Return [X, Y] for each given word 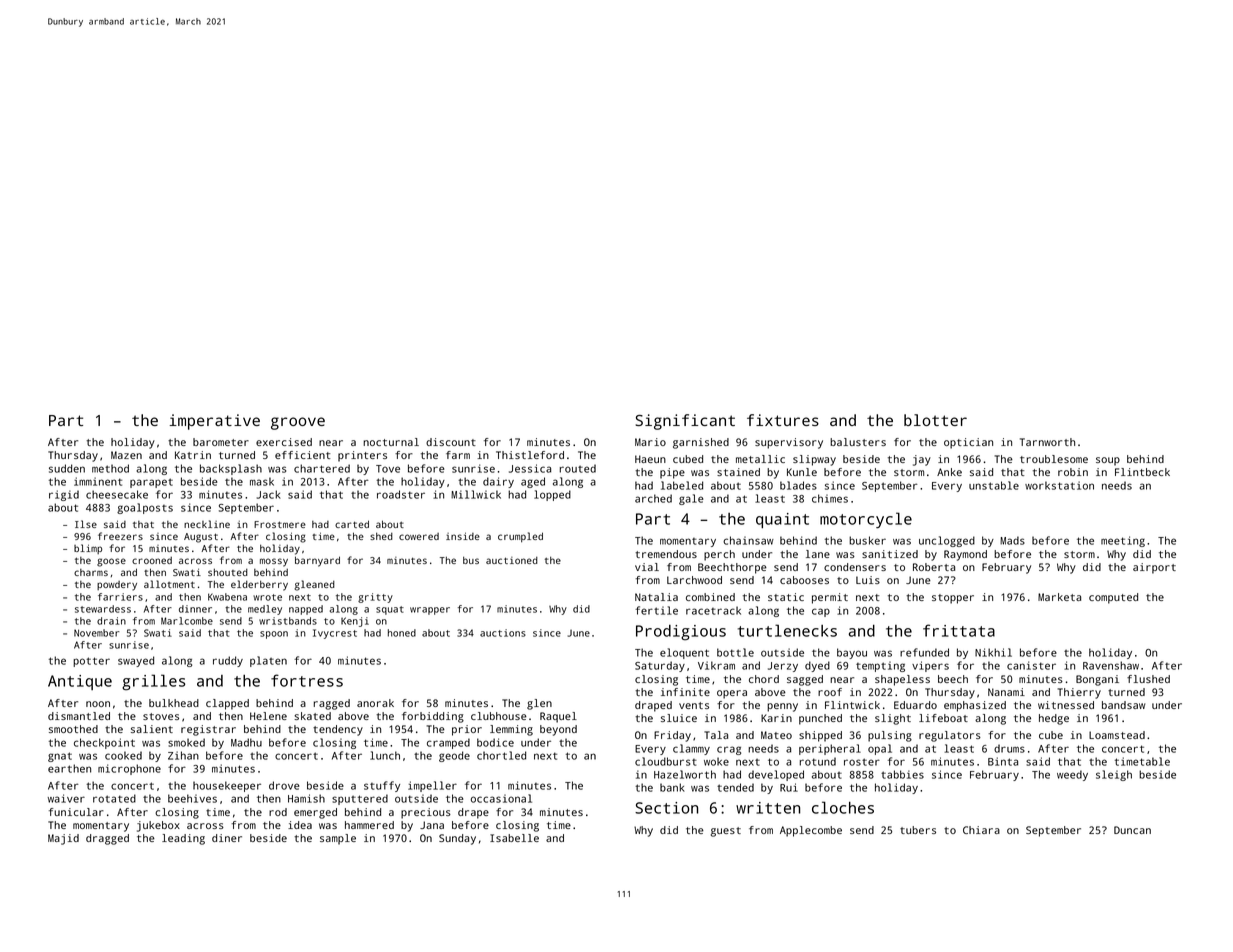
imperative [215, 422]
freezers [120, 536]
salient [152, 729]
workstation [1059, 485]
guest [726, 832]
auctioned [512, 560]
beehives [192, 798]
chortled [501, 755]
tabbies [902, 774]
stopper [953, 599]
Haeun [650, 459]
